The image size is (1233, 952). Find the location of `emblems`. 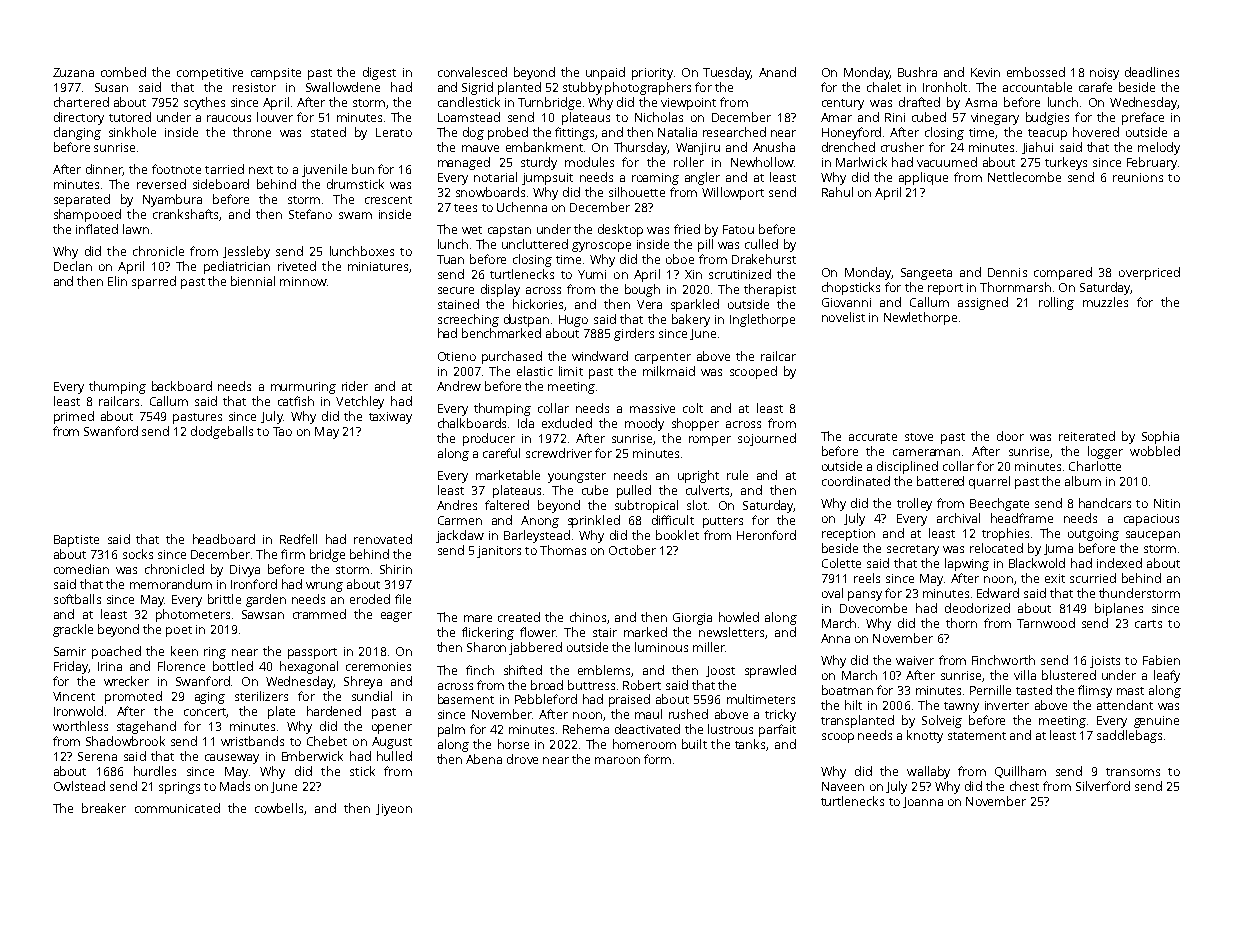

emblems is located at coordinates (604, 670).
